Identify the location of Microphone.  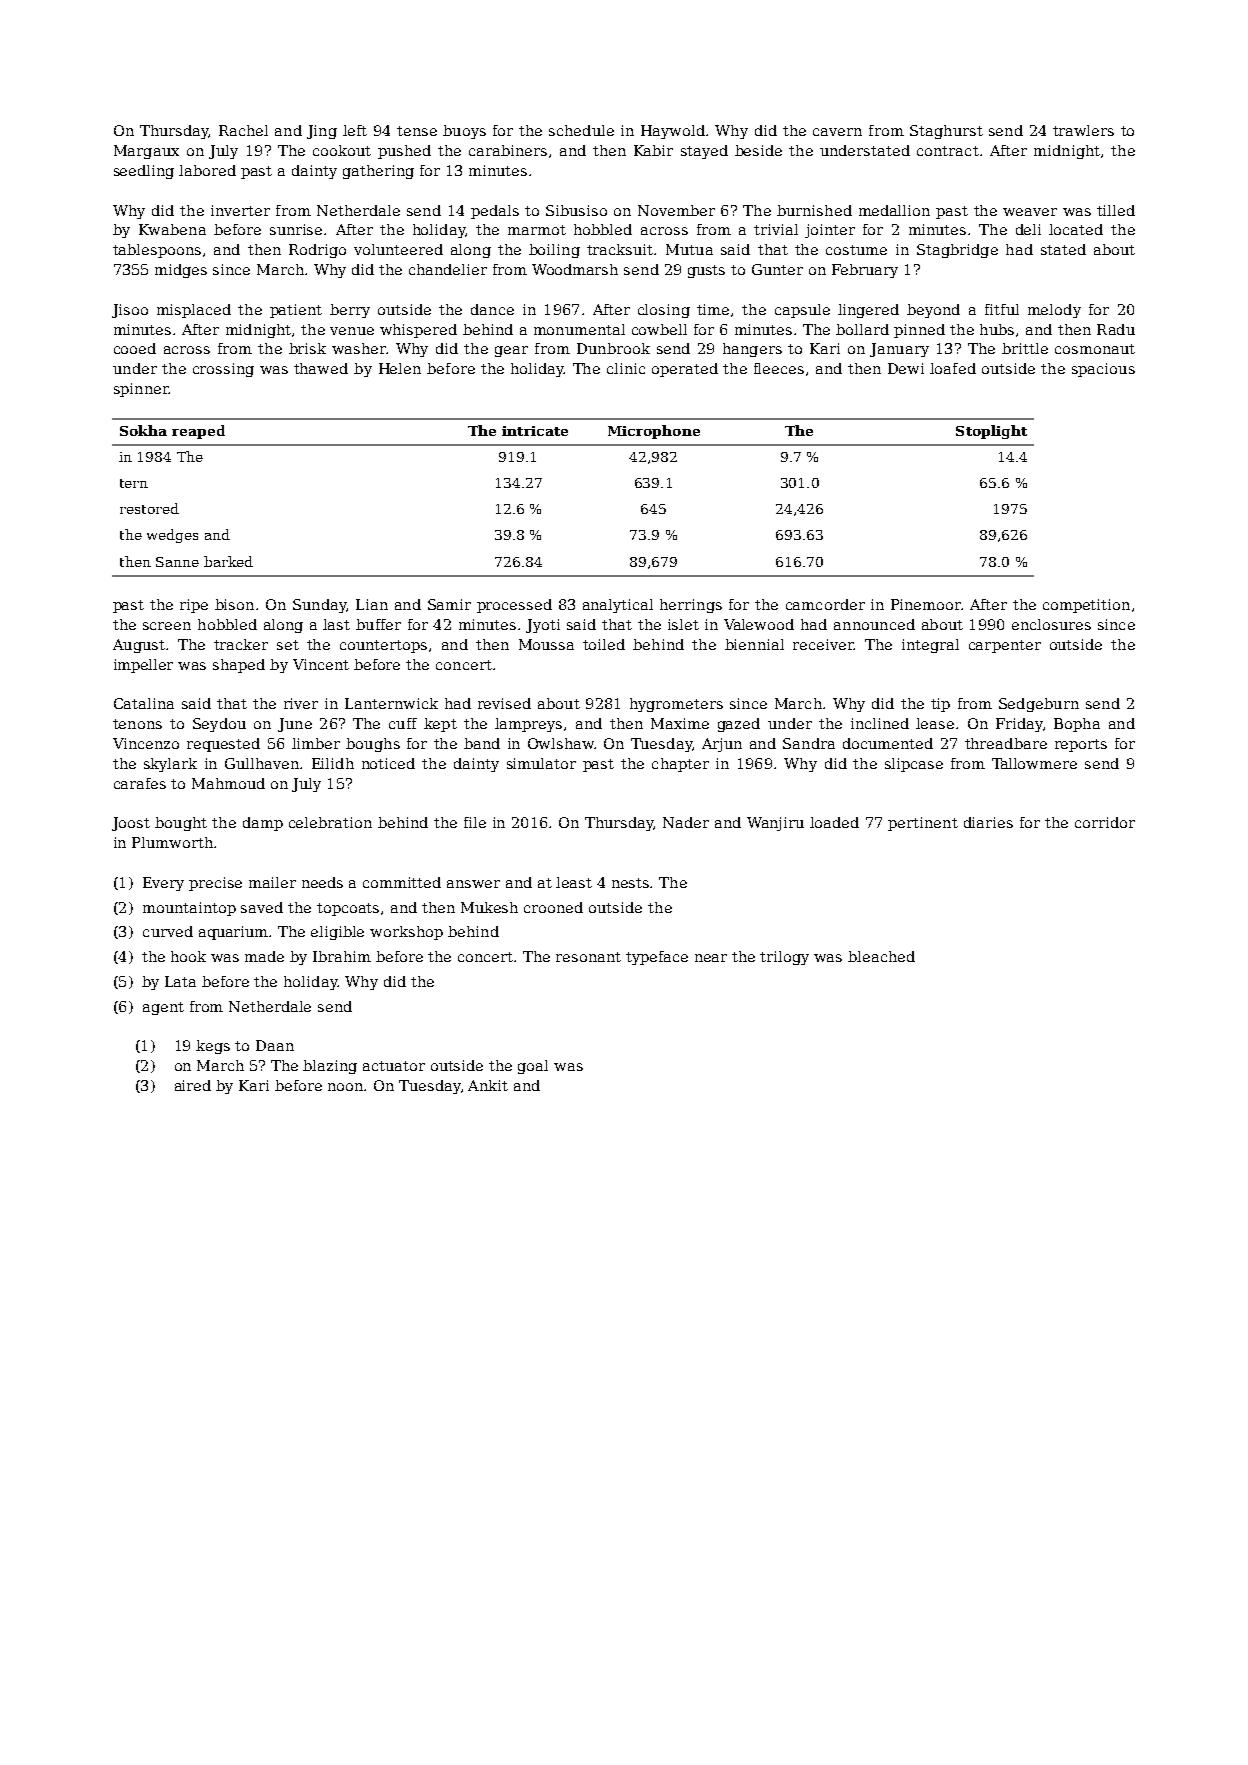
(654, 432).
